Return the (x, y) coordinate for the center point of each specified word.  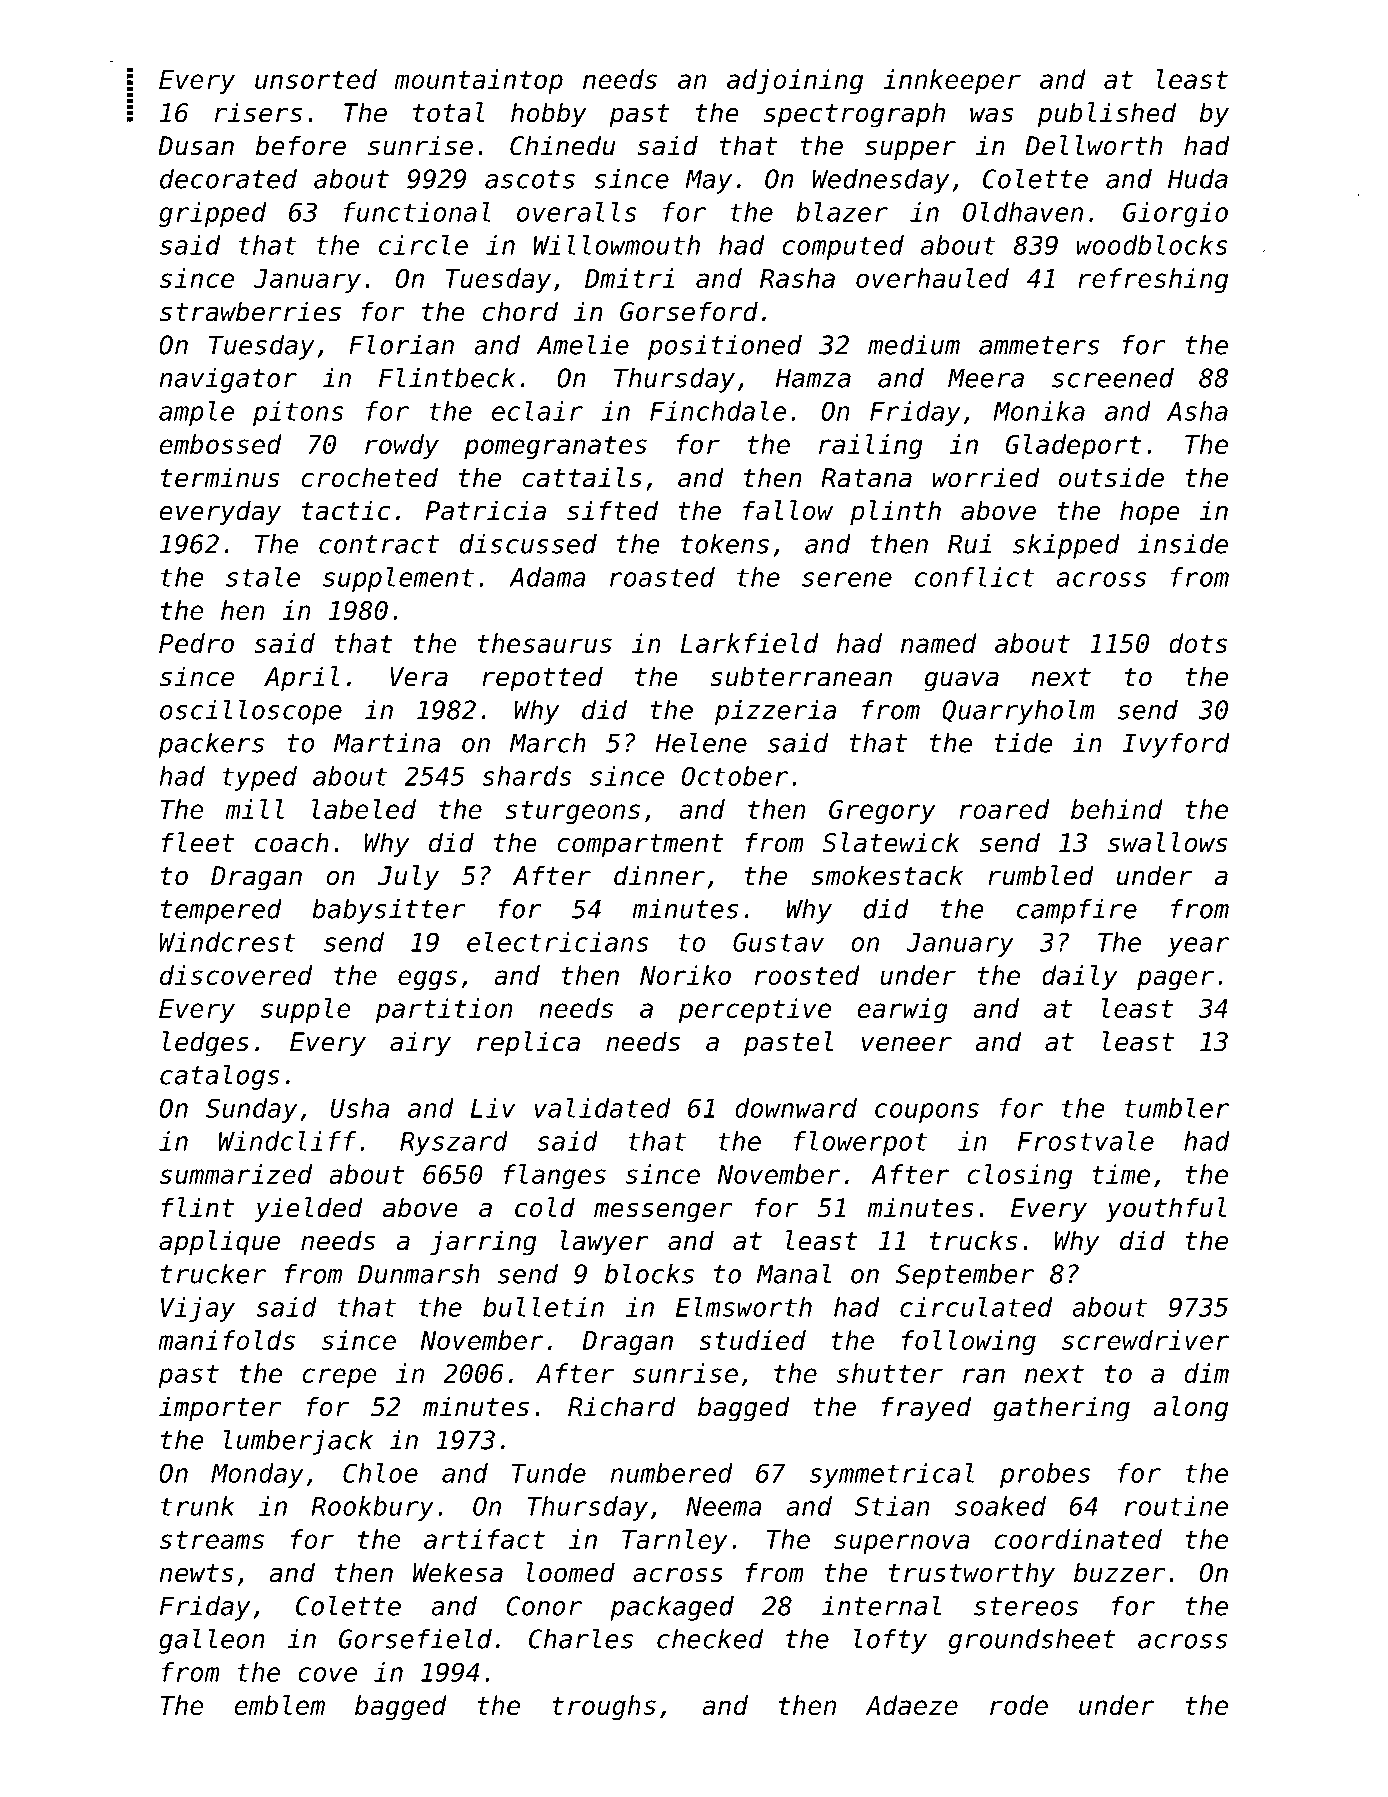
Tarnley (675, 1541)
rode (1019, 1705)
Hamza (813, 378)
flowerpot (860, 1143)
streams (212, 1540)
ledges (205, 1044)
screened (1113, 378)
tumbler (1176, 1108)
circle (423, 245)
